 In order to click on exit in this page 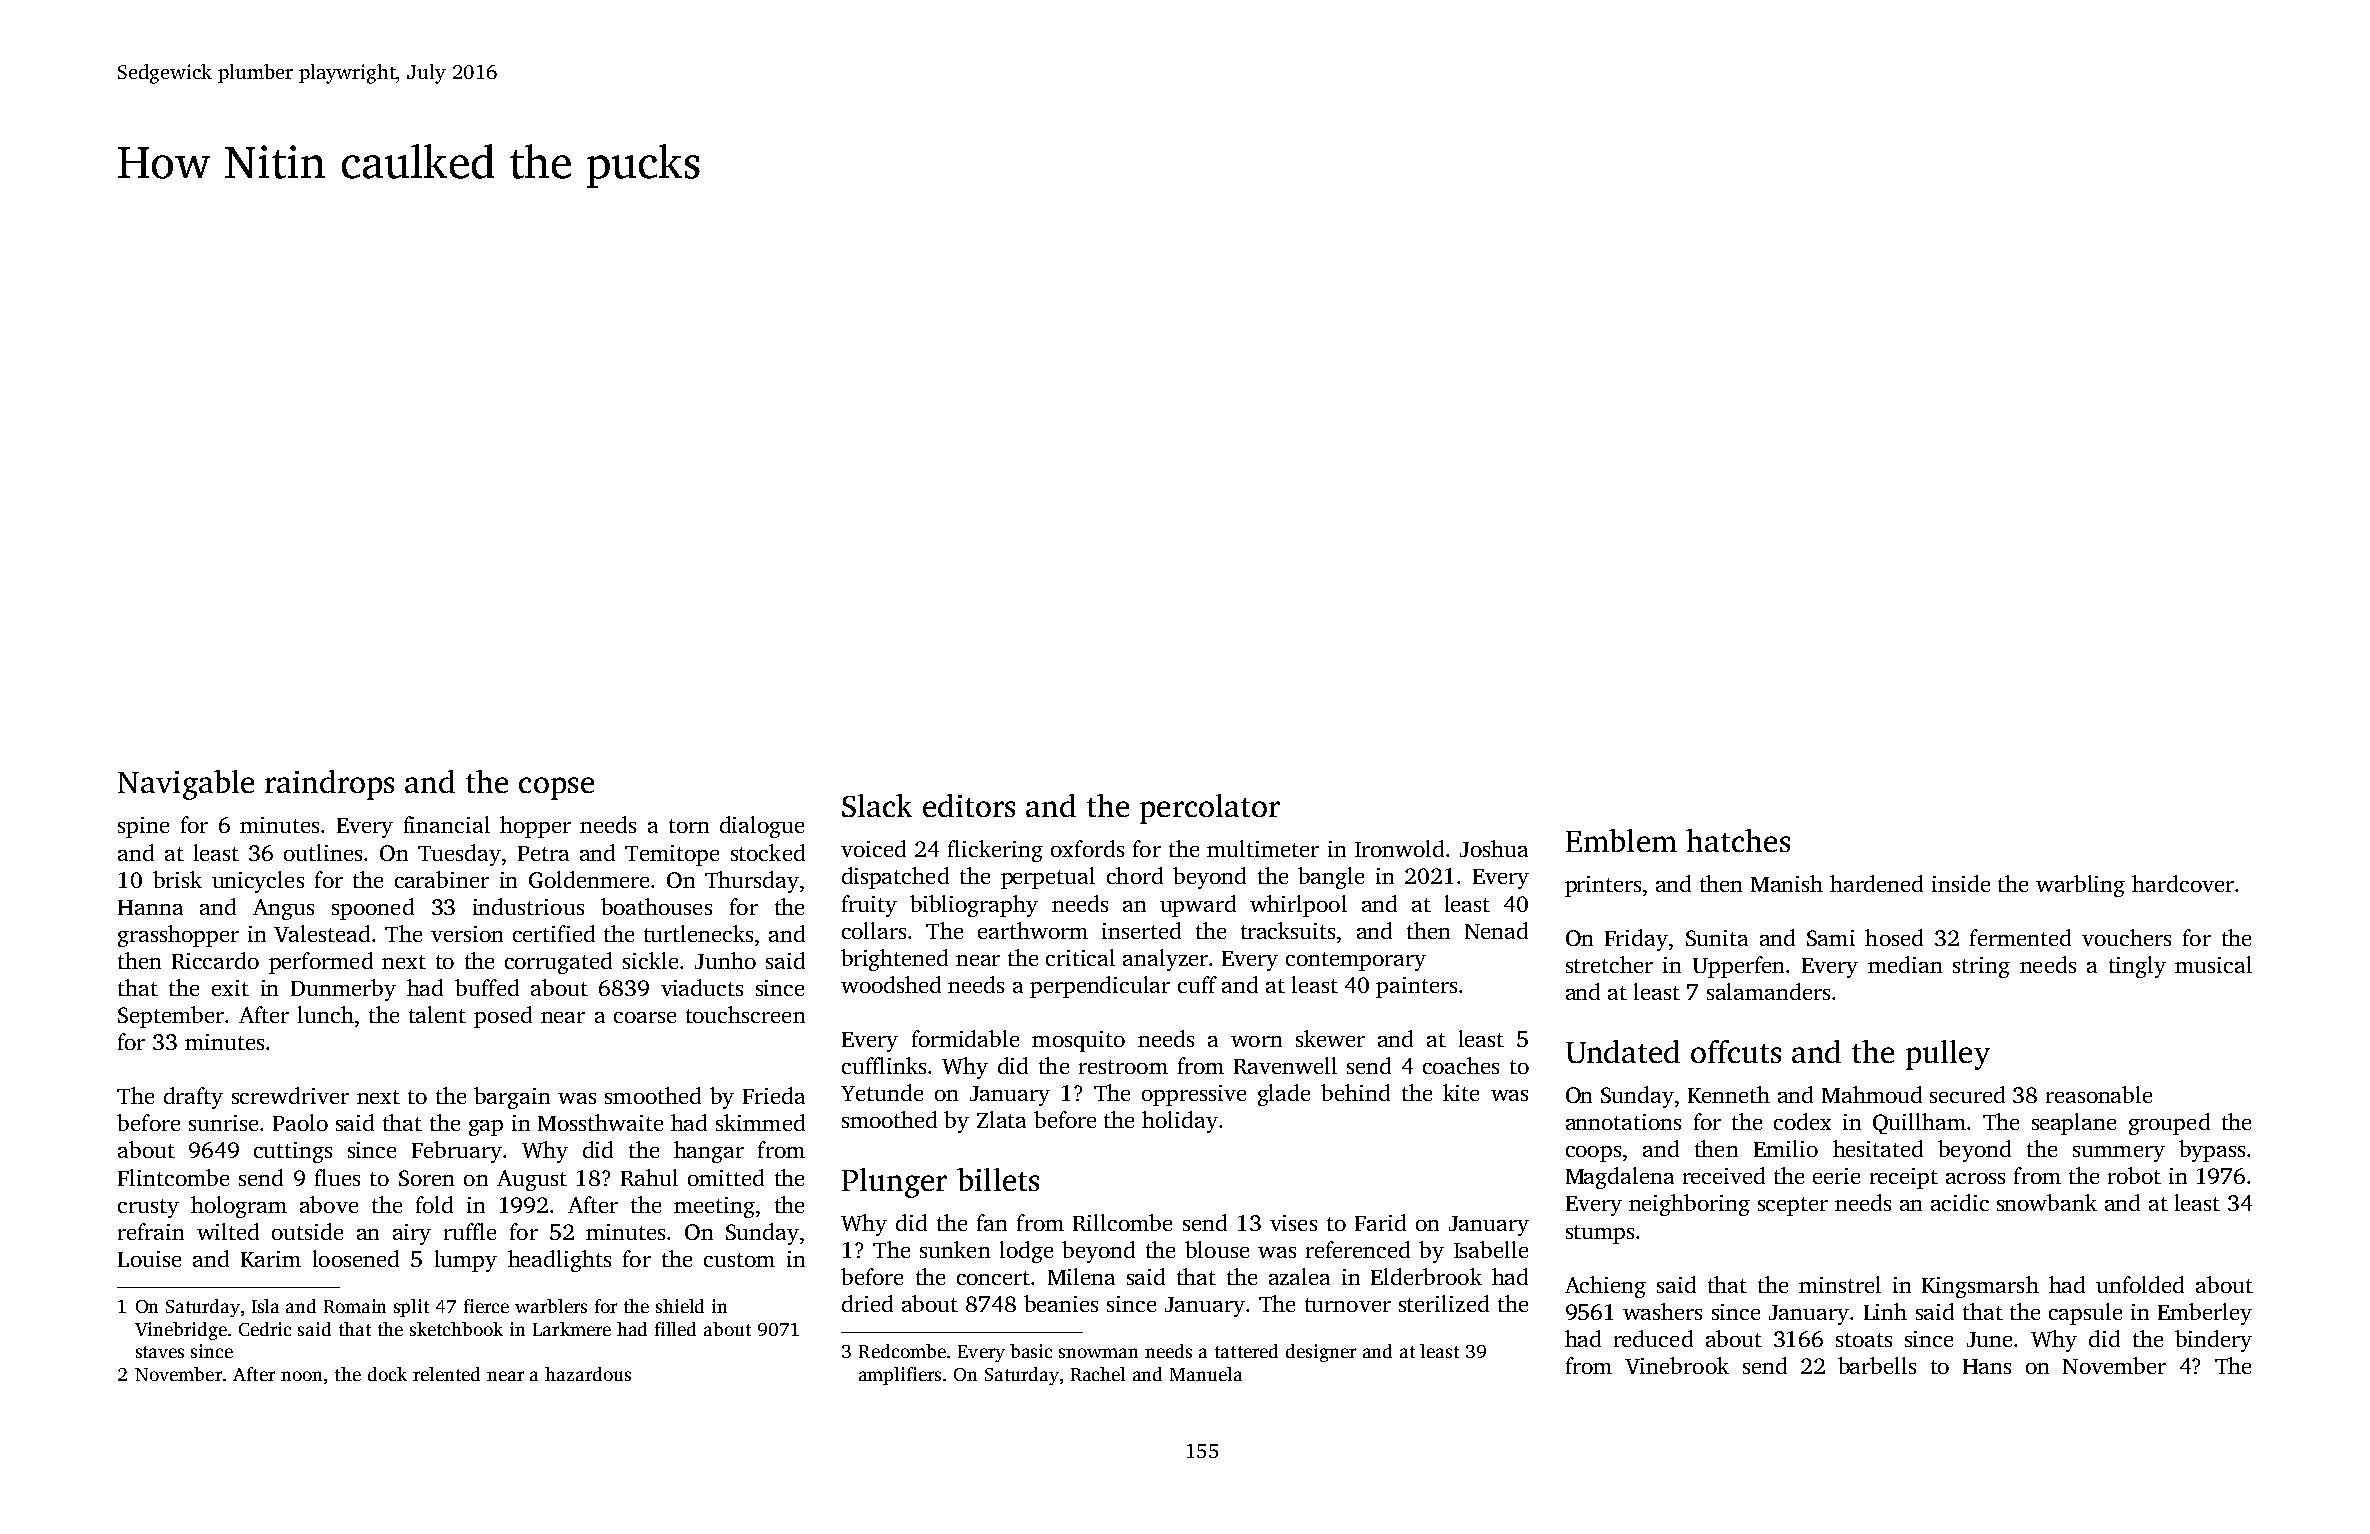, I will do `click(230, 988)`.
